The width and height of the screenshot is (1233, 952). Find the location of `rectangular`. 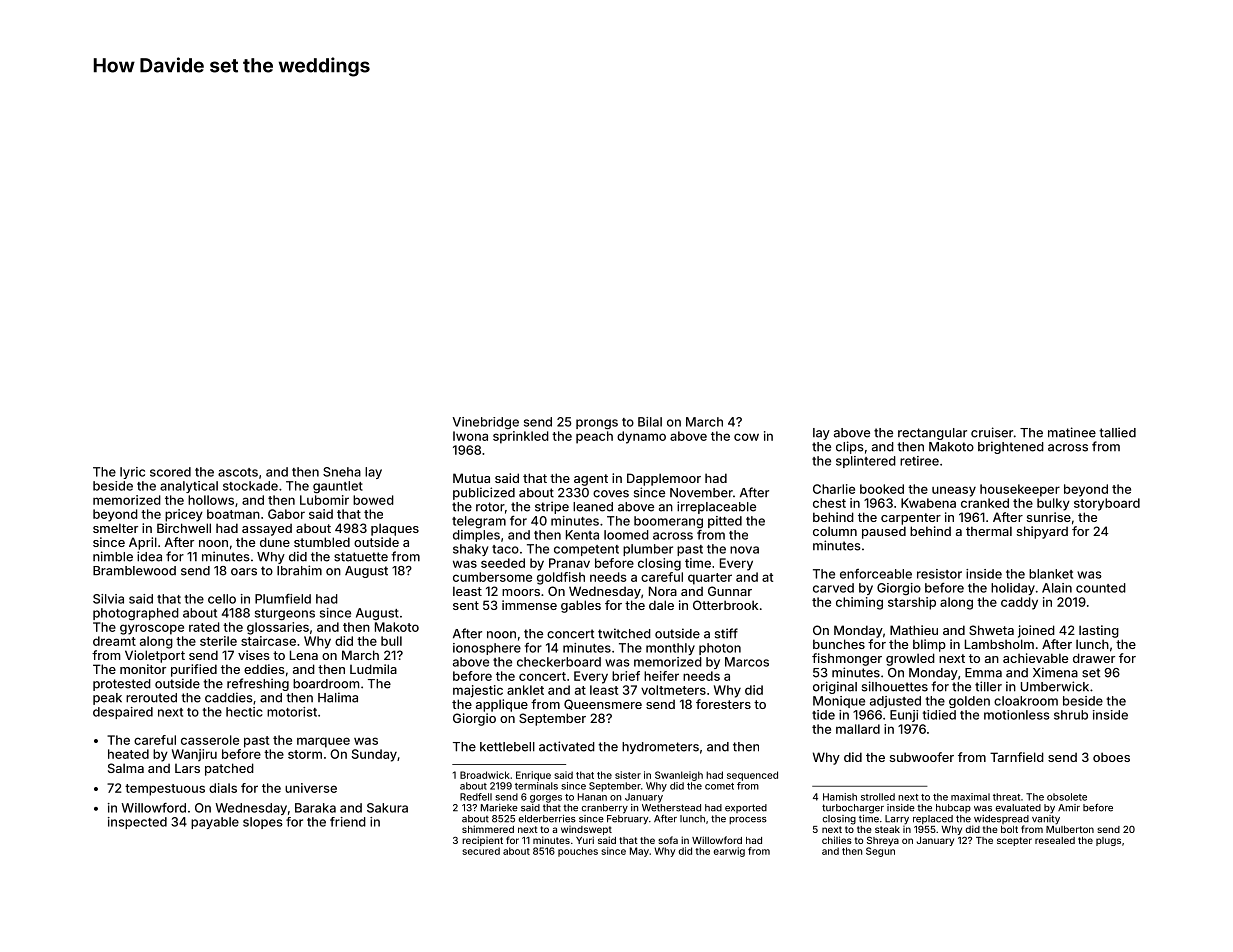

rectangular is located at coordinates (932, 434).
